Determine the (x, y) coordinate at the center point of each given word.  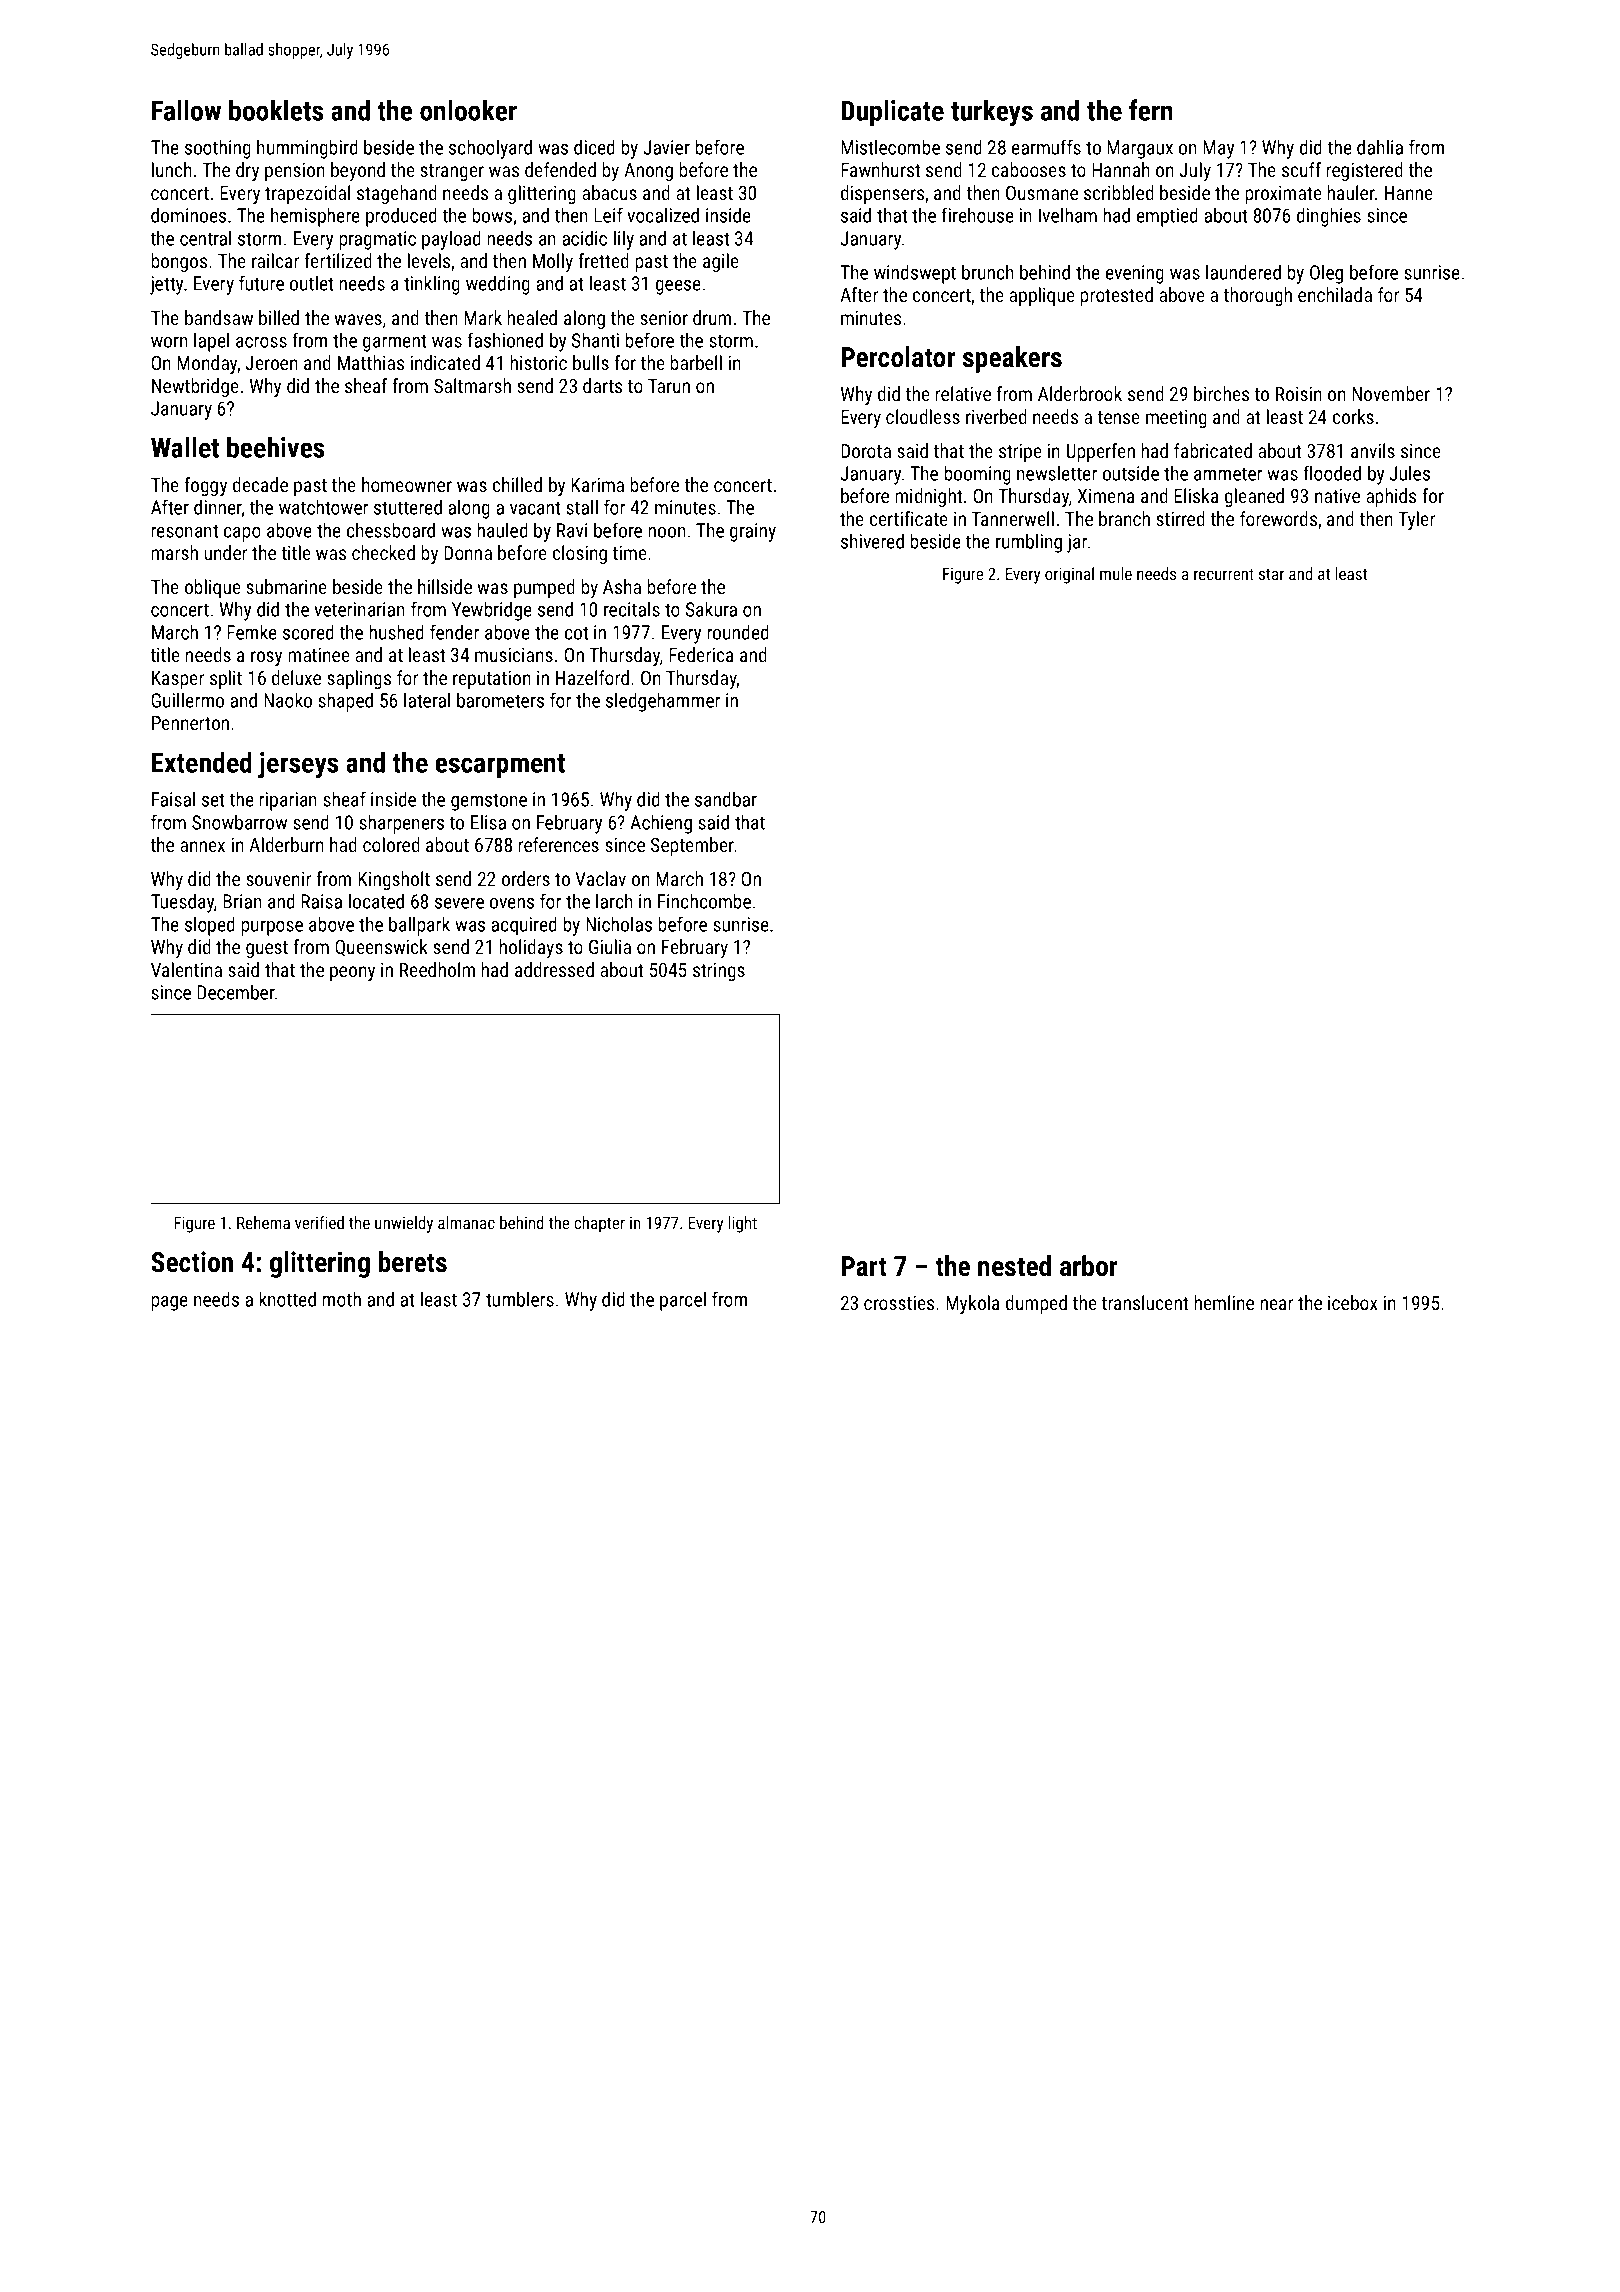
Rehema (263, 1222)
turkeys (992, 113)
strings (719, 972)
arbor (1088, 1266)
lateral (427, 700)
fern (1151, 110)
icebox (1353, 1302)
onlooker (468, 110)
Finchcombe (704, 901)
